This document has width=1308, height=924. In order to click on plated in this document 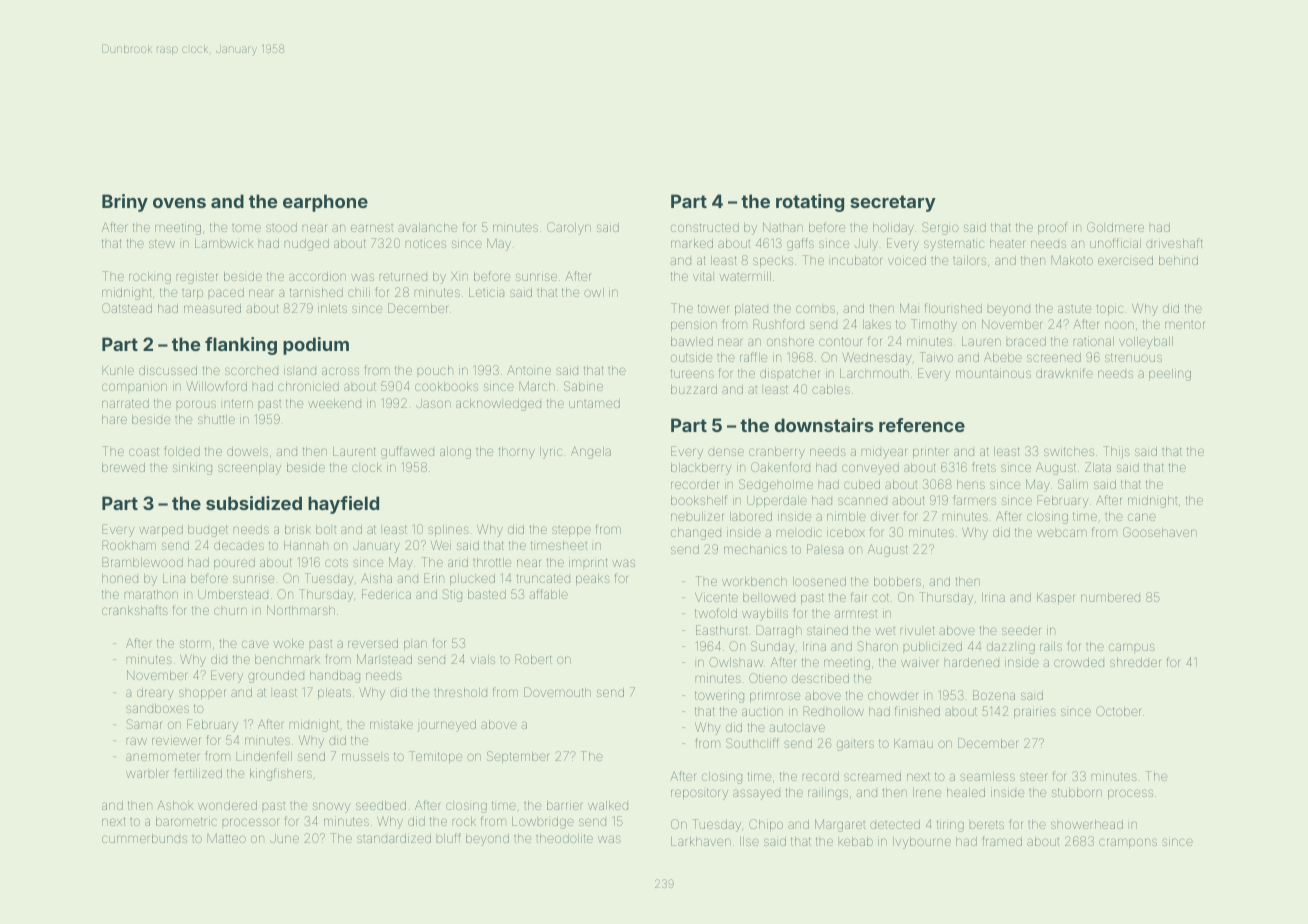, I will do `click(751, 309)`.
